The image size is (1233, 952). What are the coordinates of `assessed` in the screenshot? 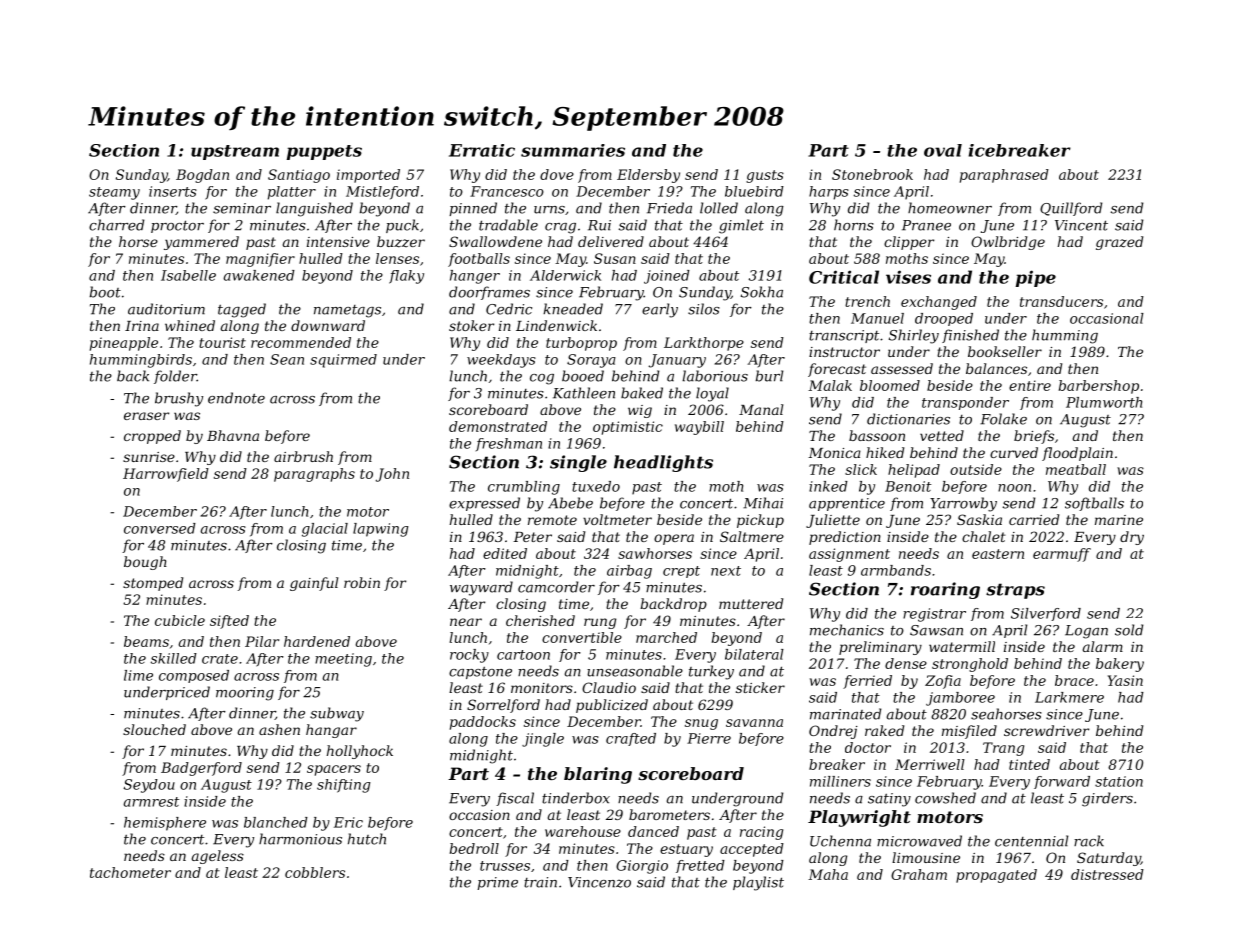 It's located at (902, 368).
